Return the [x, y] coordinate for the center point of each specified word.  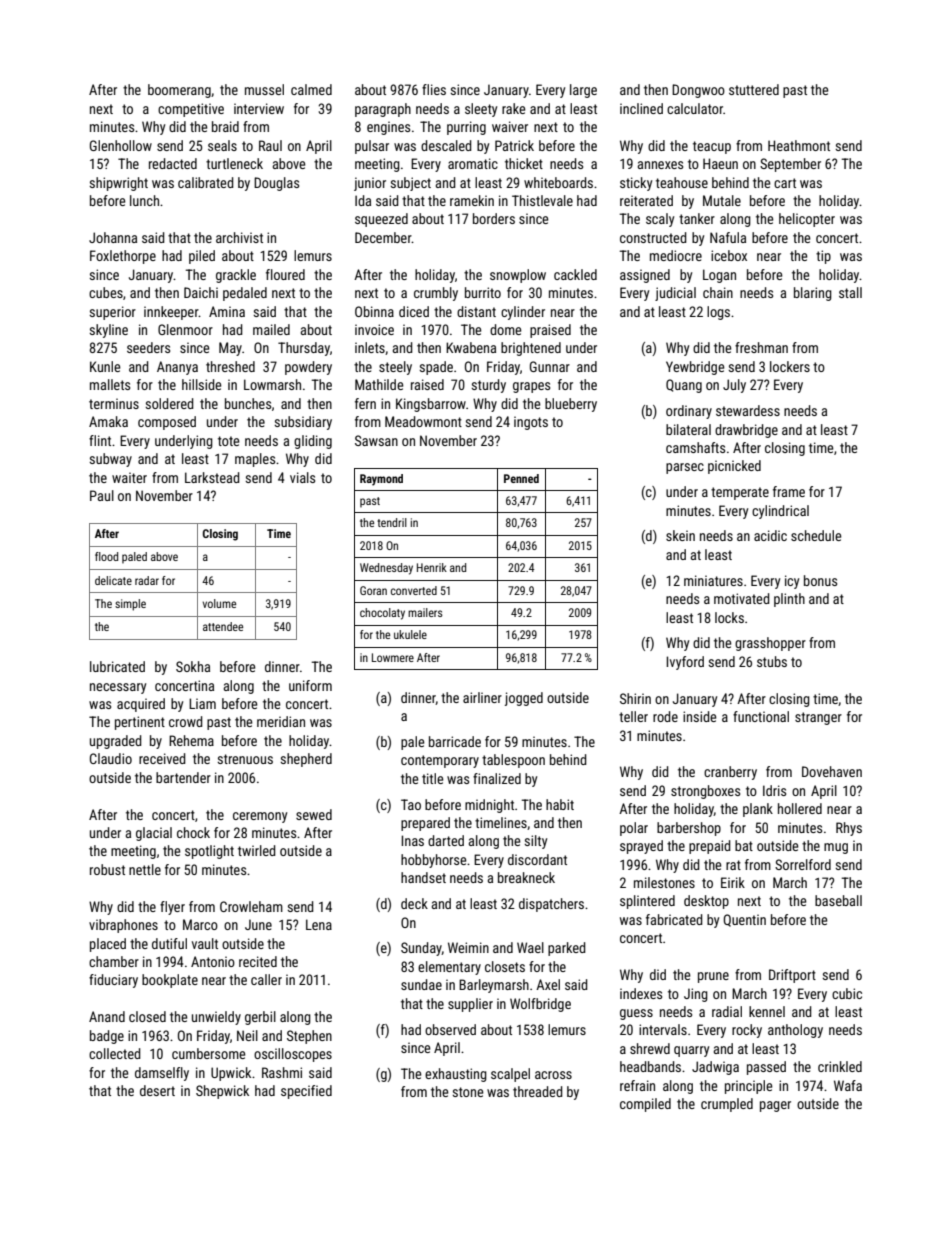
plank [758, 810]
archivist [239, 237]
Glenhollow [121, 145]
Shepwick [222, 1092]
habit [560, 804]
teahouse [682, 182]
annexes [660, 165]
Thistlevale [542, 200]
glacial [154, 834]
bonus [820, 580]
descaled [446, 145]
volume [219, 603]
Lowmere [393, 657]
